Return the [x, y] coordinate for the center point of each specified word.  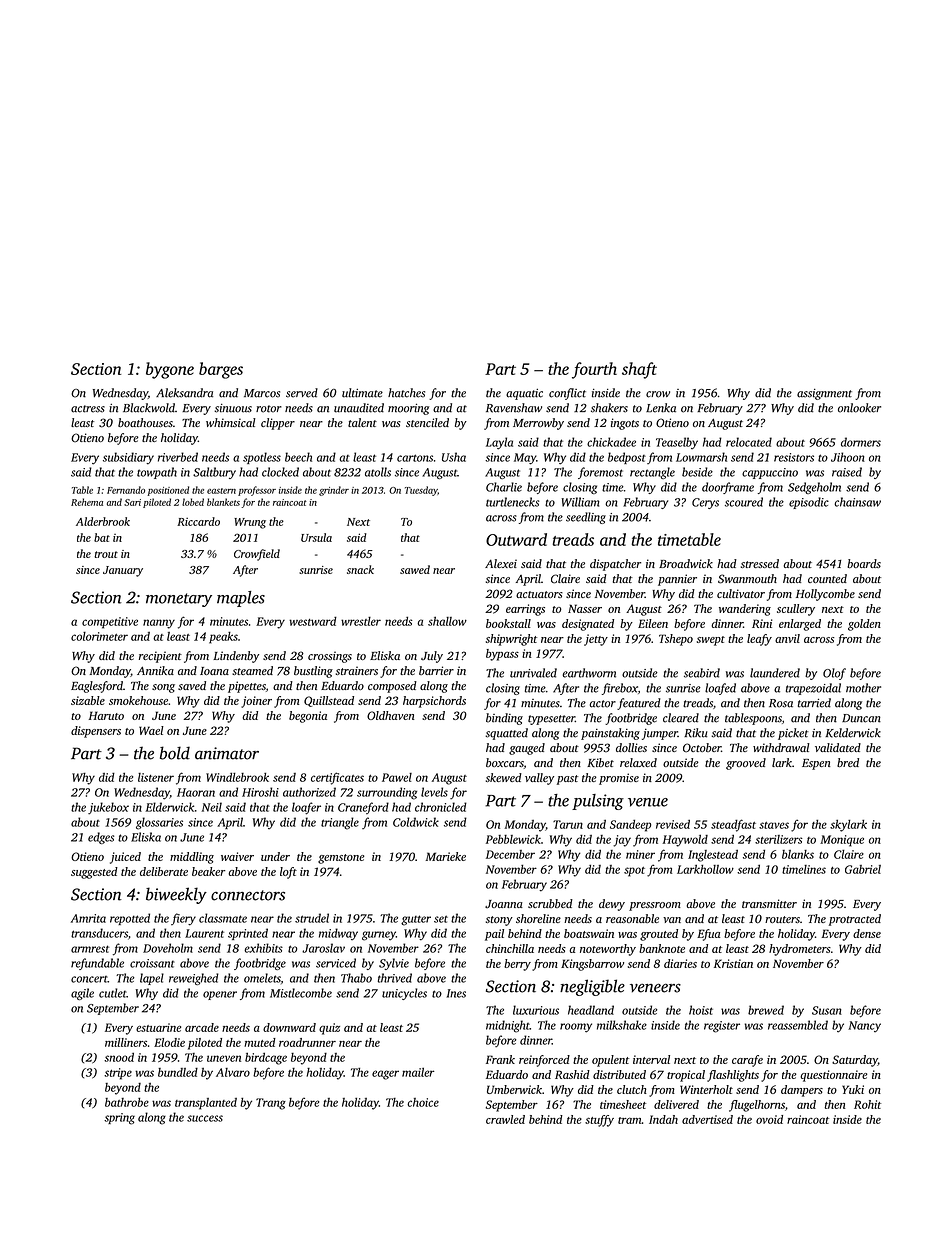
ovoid [769, 1119]
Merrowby [538, 424]
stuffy [599, 1121]
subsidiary [128, 458]
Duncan [861, 718]
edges [101, 838]
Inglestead [713, 856]
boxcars [505, 763]
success [205, 1118]
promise [619, 779]
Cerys [705, 503]
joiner [256, 702]
